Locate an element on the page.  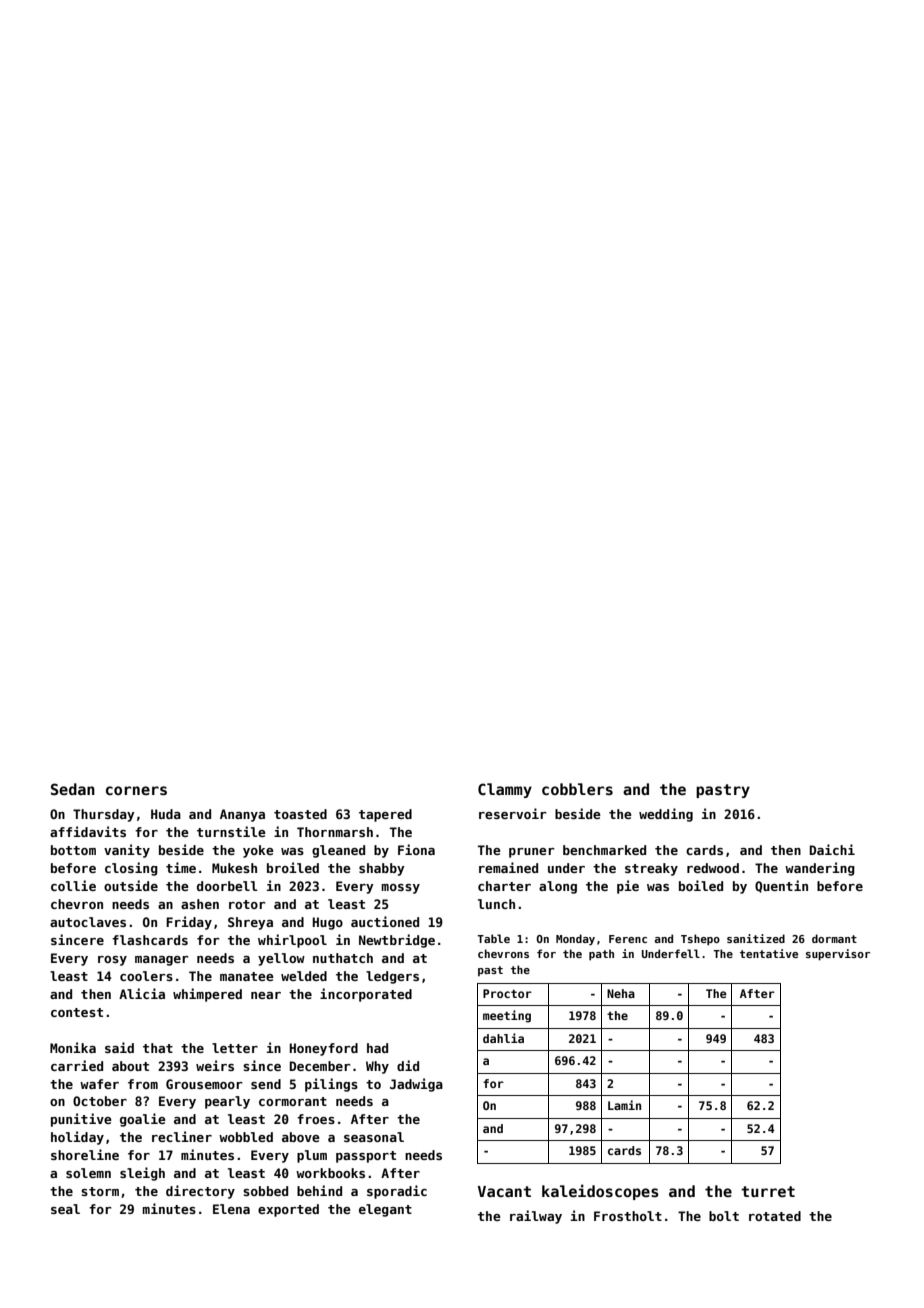
Jadwiga is located at coordinates (416, 1085).
